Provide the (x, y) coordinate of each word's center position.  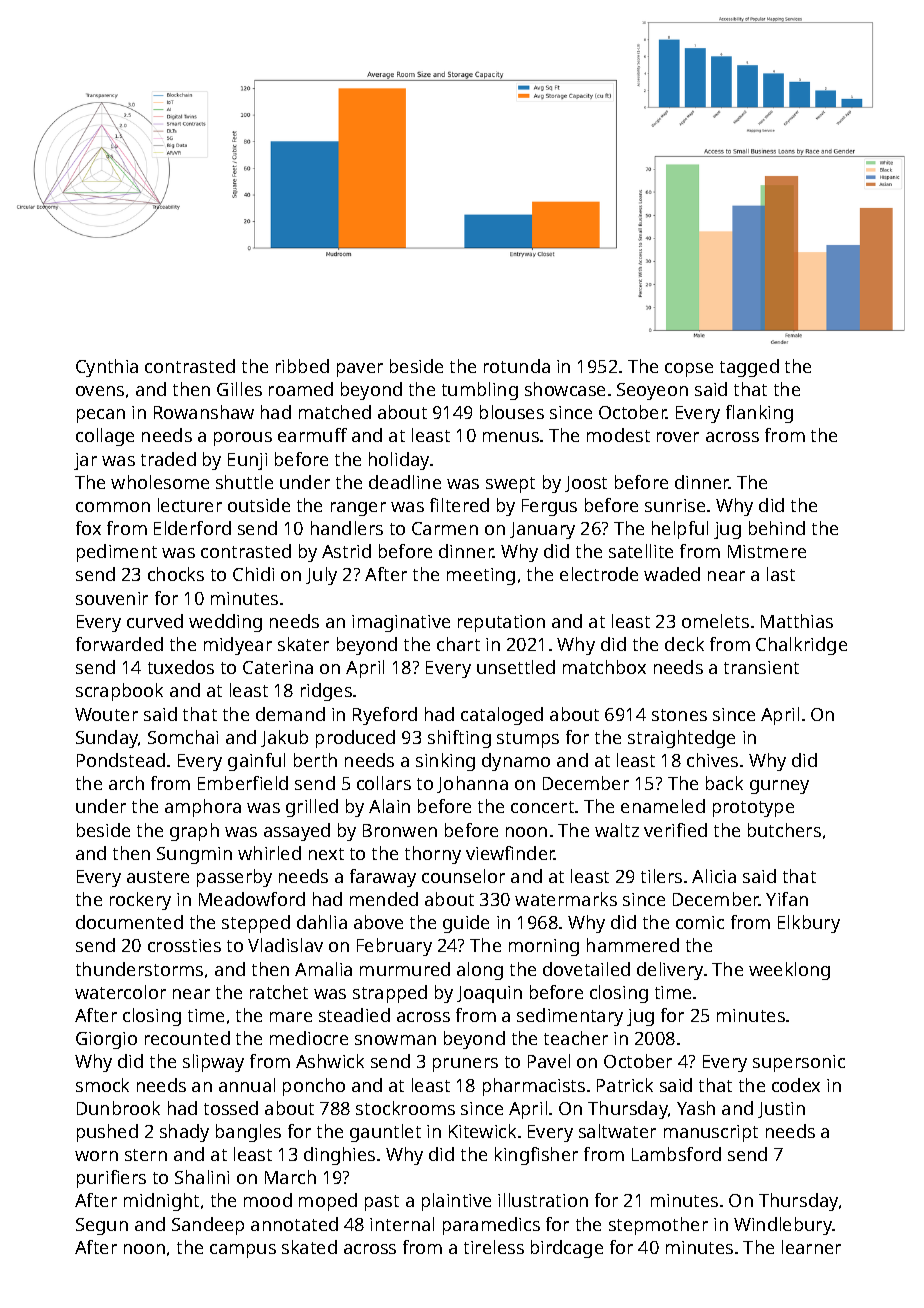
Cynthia (107, 368)
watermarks (566, 899)
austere (158, 877)
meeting (481, 576)
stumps (528, 740)
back (724, 783)
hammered (633, 945)
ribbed (302, 366)
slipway (213, 1063)
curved (155, 621)
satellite (641, 551)
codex (796, 1085)
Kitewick (482, 1131)
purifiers (111, 1179)
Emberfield (243, 783)
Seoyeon (652, 391)
